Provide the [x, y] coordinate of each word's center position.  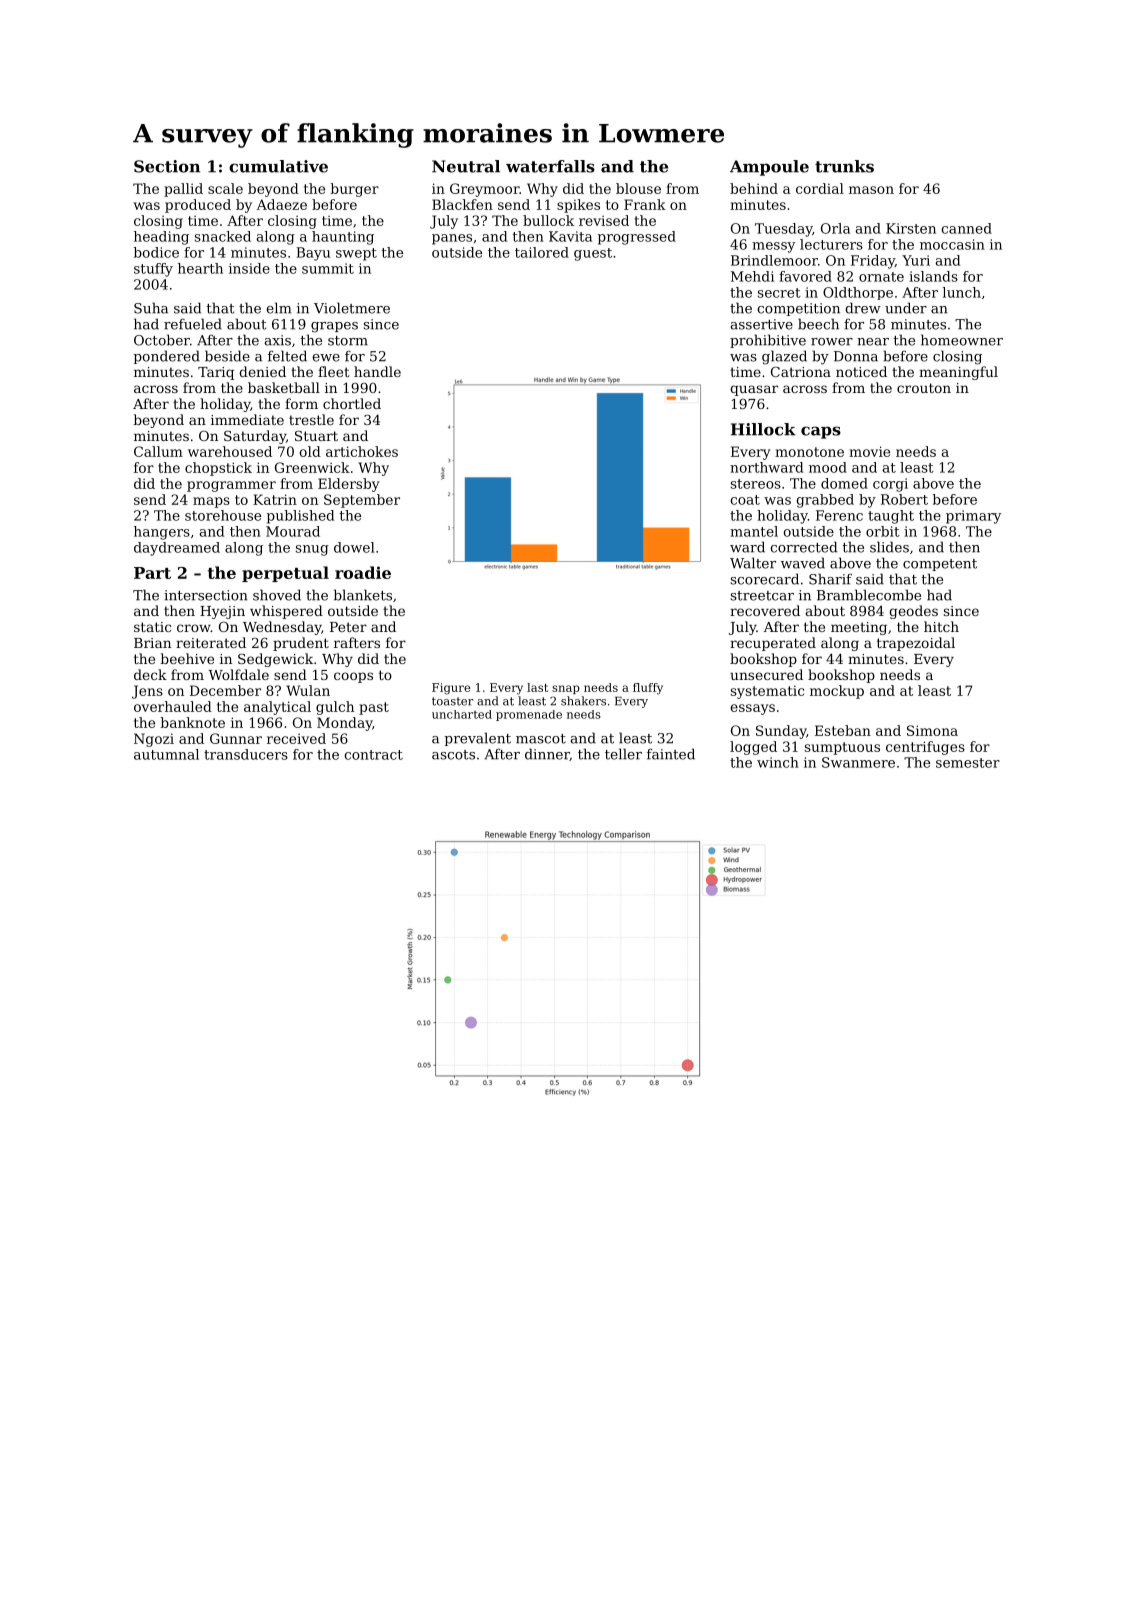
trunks [844, 166]
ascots [453, 755]
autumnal [166, 754]
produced [198, 206]
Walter [753, 563]
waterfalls [550, 166]
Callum [158, 451]
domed [844, 483]
